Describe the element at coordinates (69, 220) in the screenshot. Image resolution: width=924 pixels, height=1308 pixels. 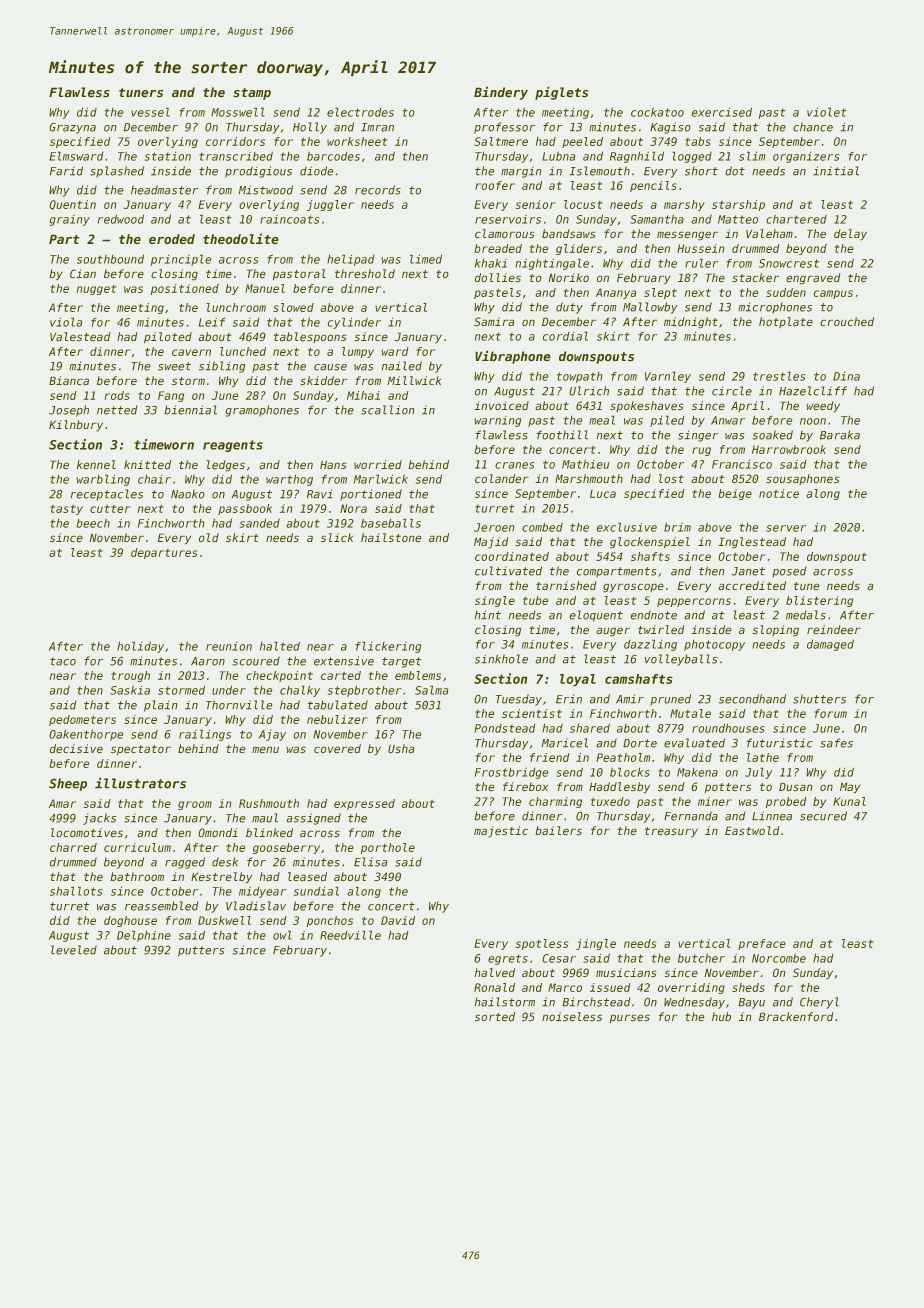
I see `grainy` at that location.
